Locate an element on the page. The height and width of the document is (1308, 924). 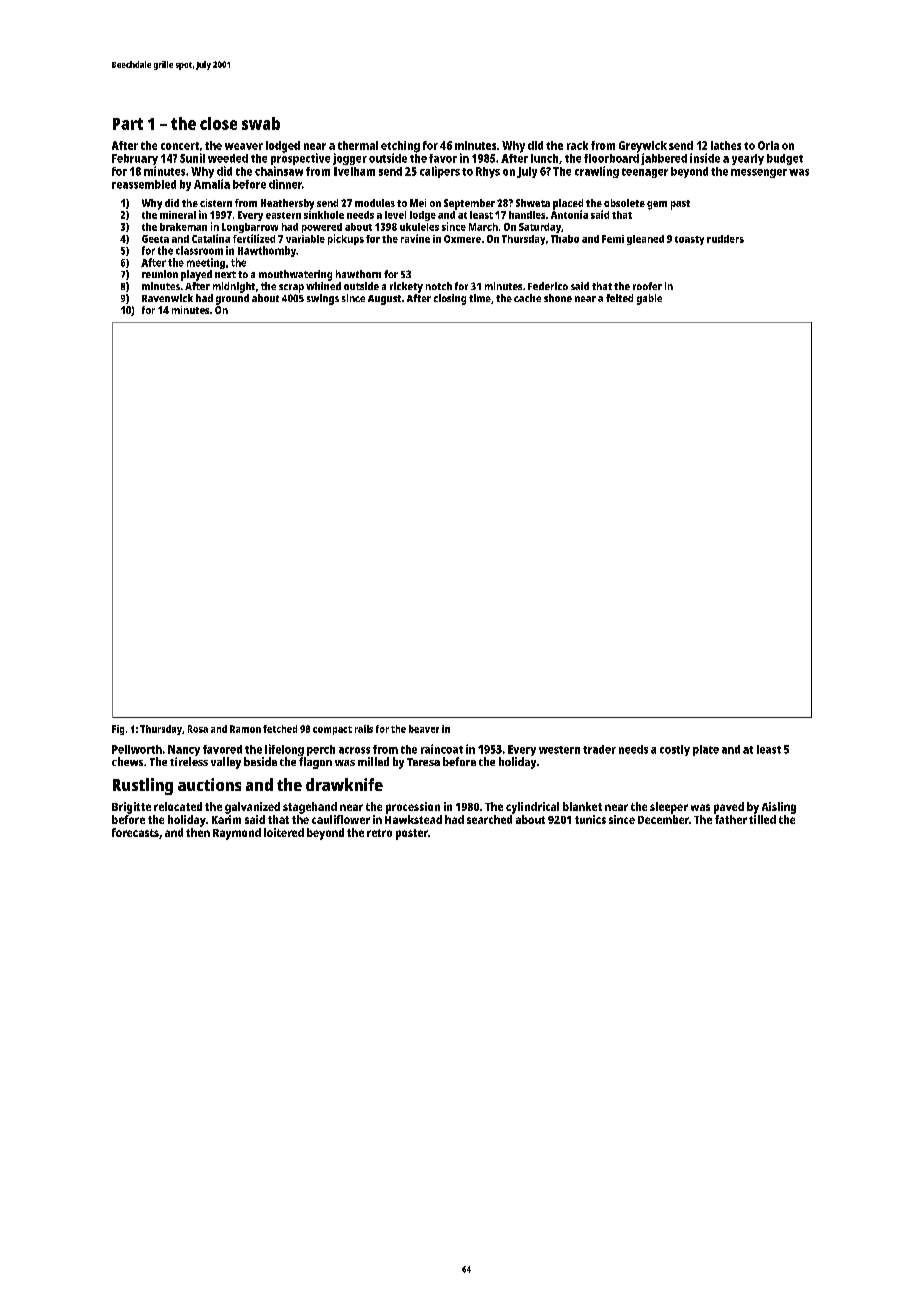
western is located at coordinates (559, 750).
